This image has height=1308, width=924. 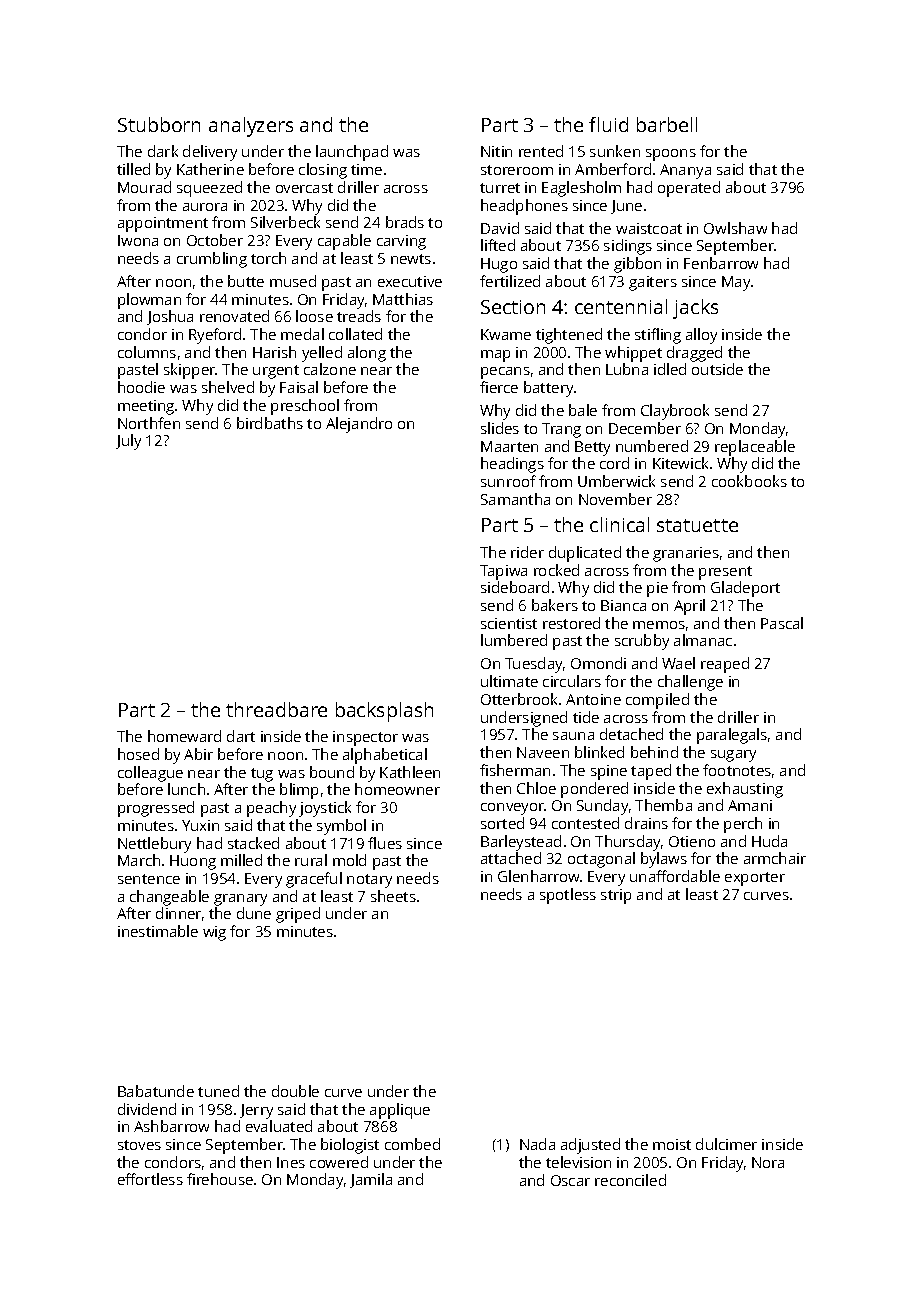 I want to click on launchpad, so click(x=352, y=153).
